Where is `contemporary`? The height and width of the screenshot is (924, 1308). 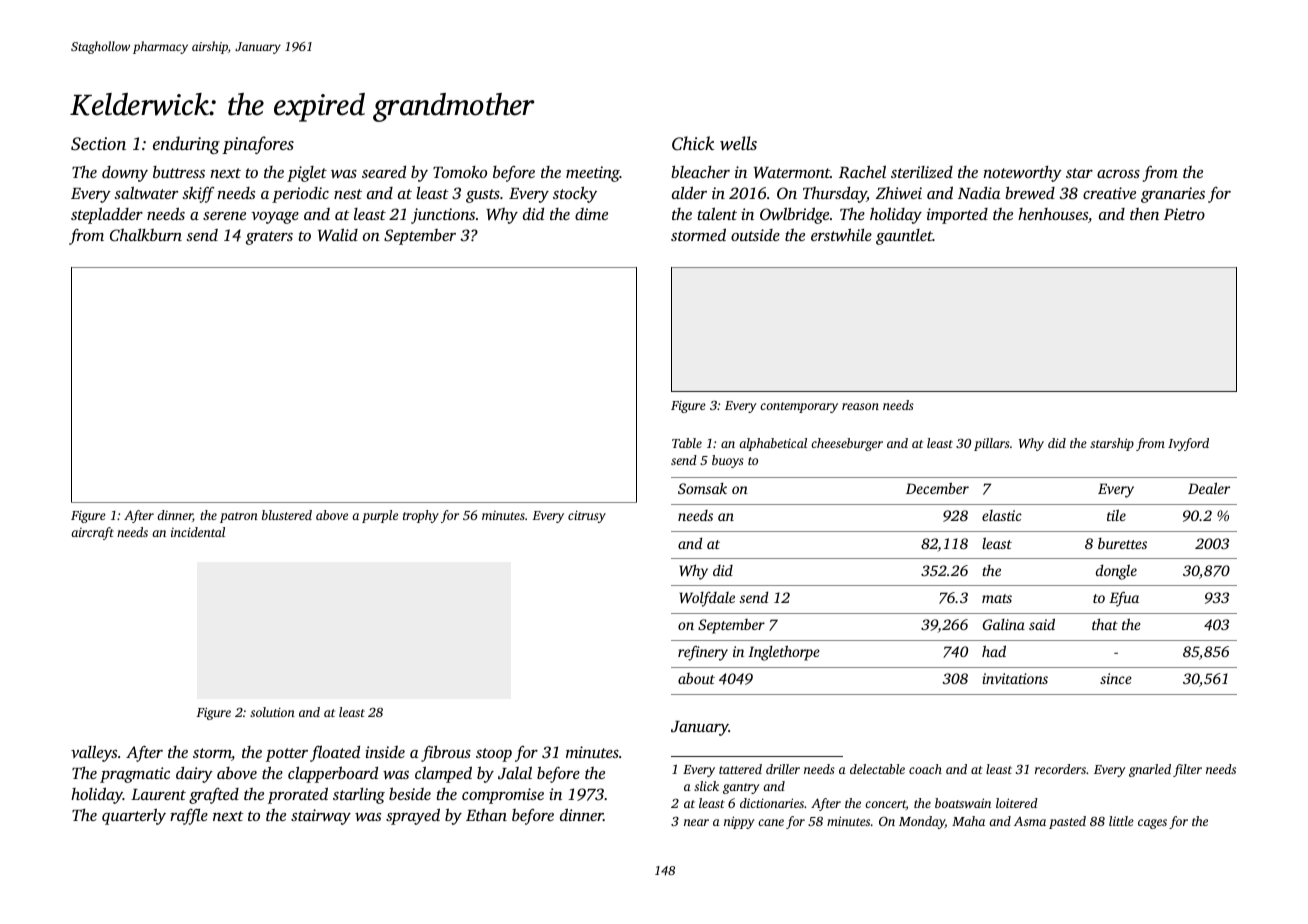
contemporary is located at coordinates (799, 407).
